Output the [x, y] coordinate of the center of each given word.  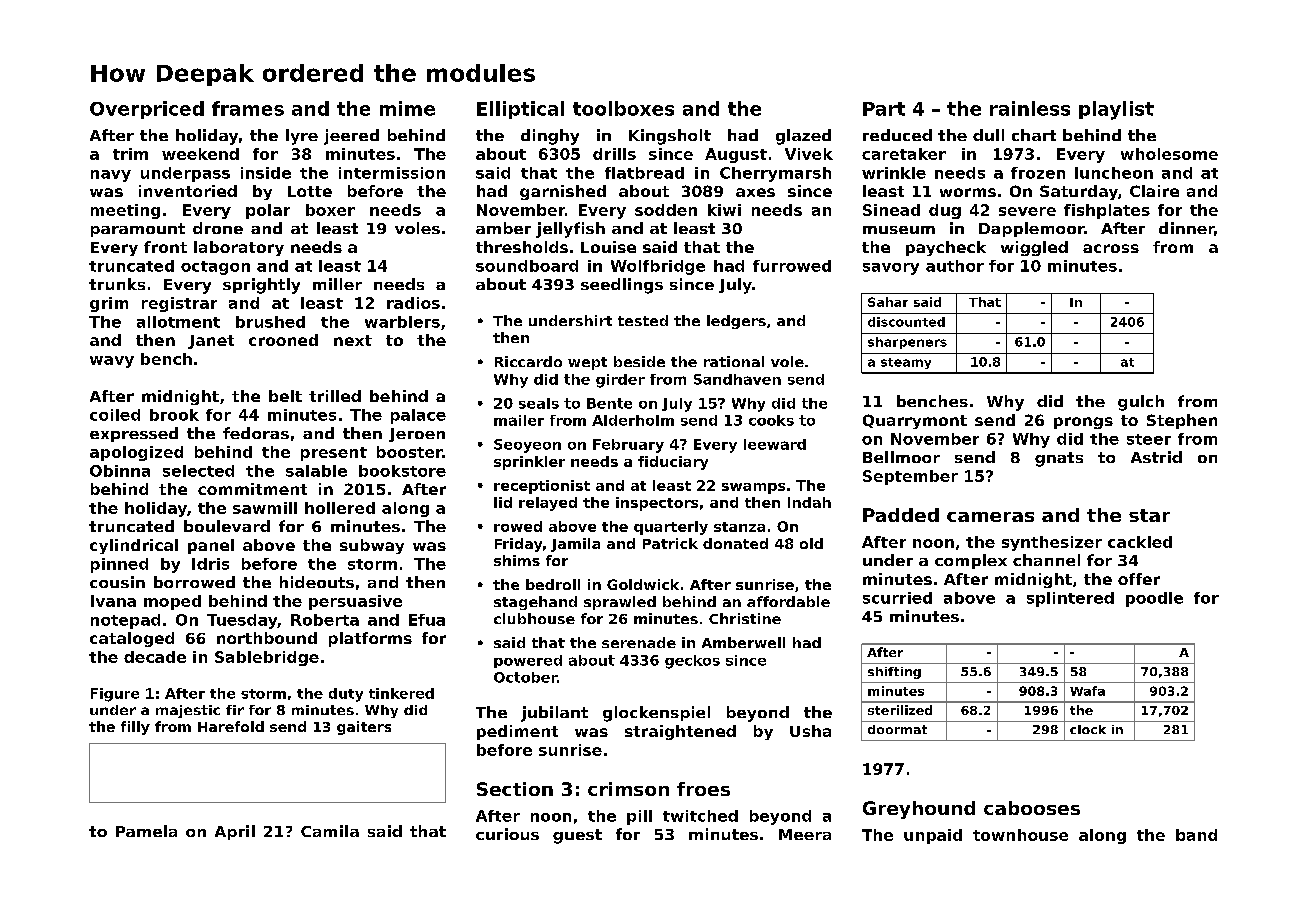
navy [111, 176]
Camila [330, 831]
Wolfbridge [658, 267]
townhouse [1020, 835]
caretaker [904, 154]
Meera [805, 834]
